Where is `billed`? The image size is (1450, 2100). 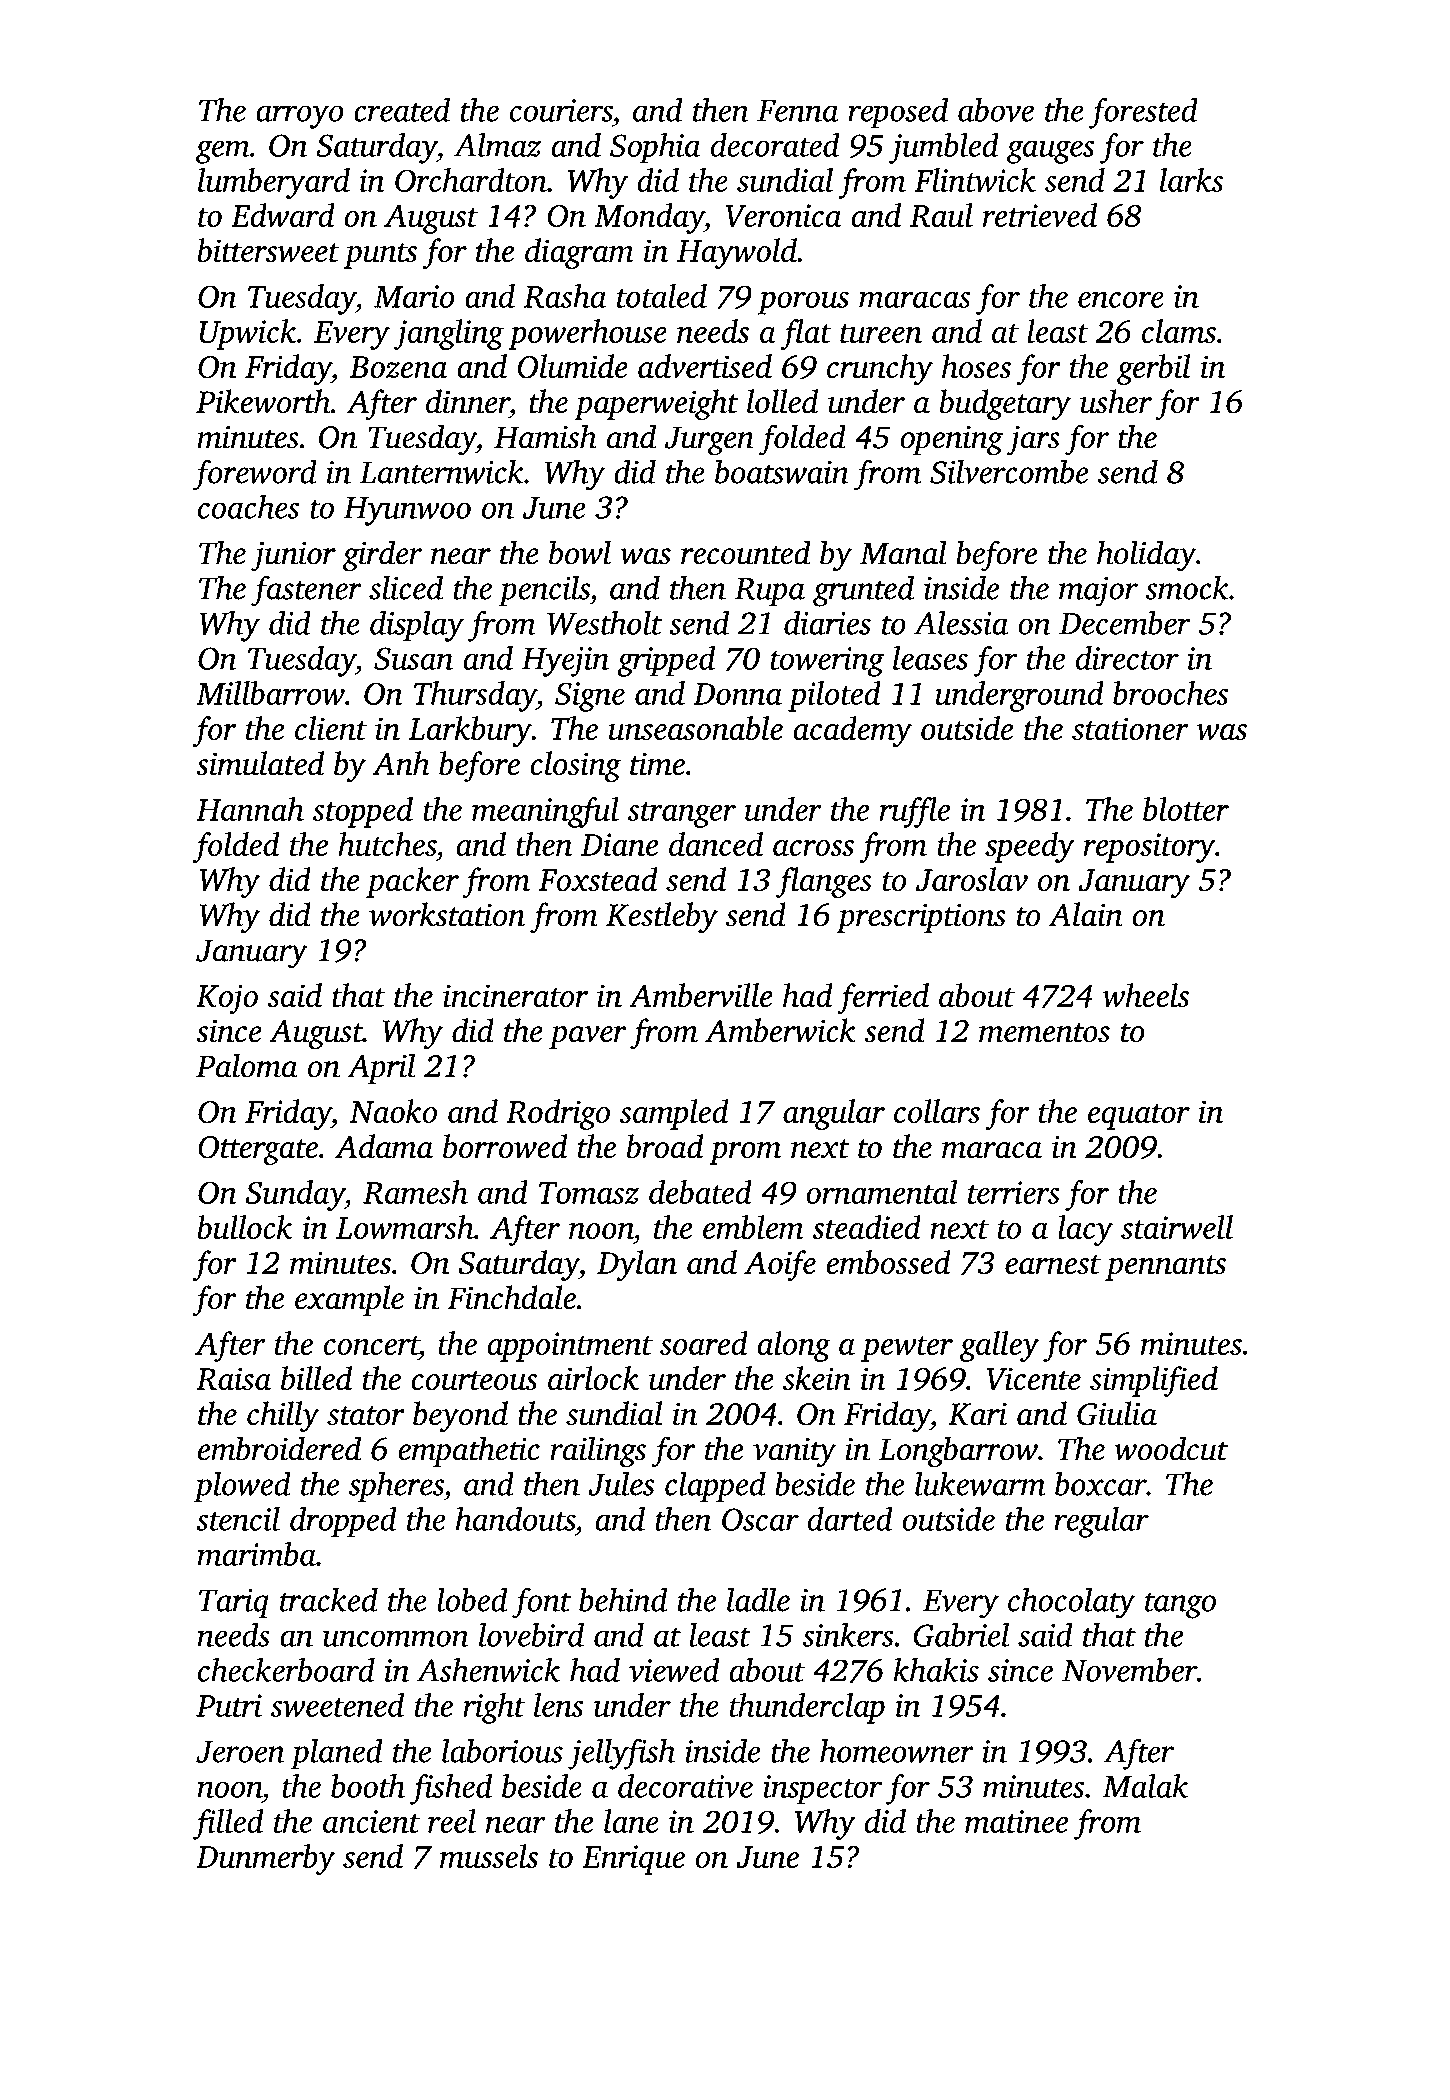
billed is located at coordinates (316, 1378).
